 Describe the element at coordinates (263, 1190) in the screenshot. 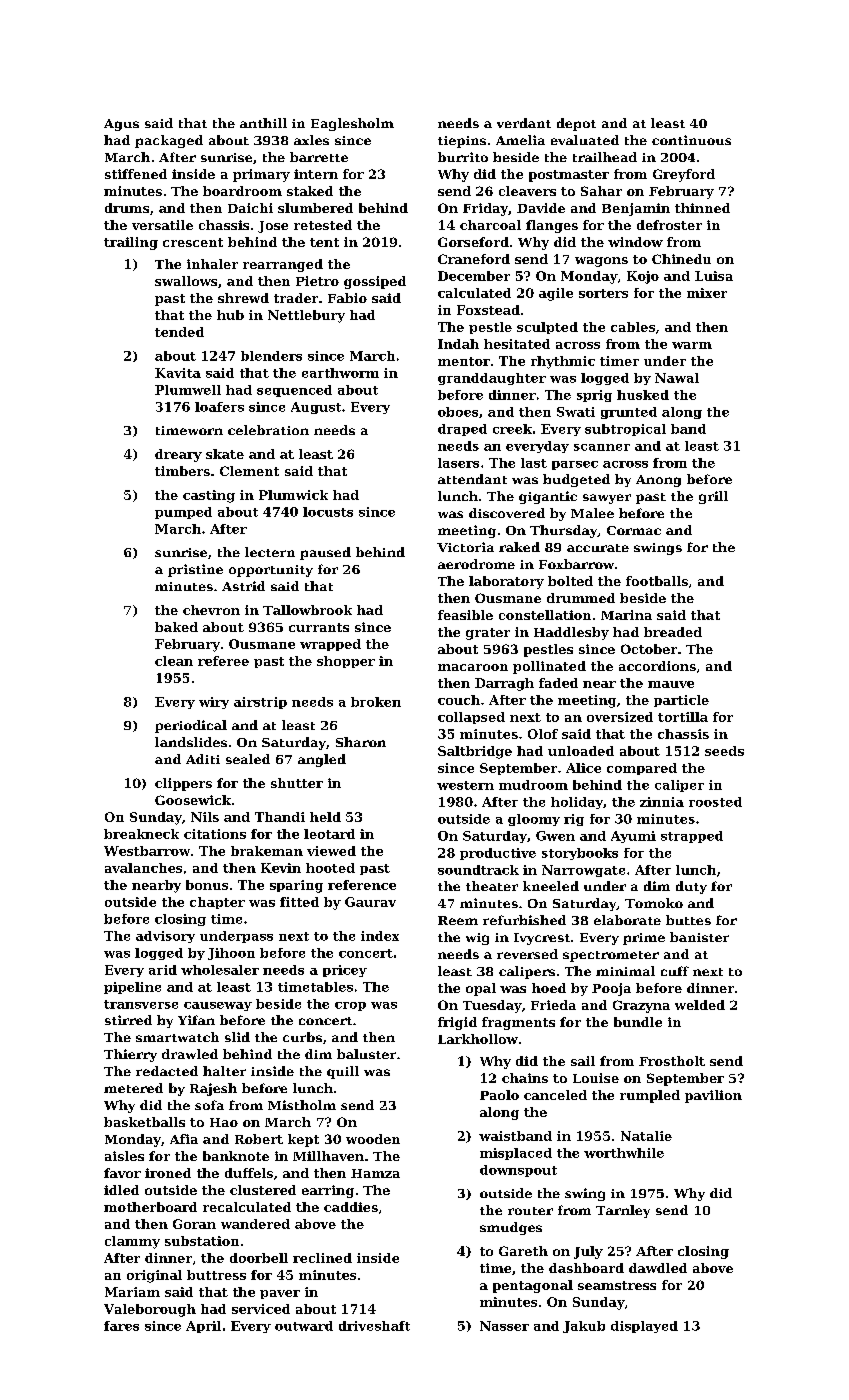

I see `clustered` at that location.
